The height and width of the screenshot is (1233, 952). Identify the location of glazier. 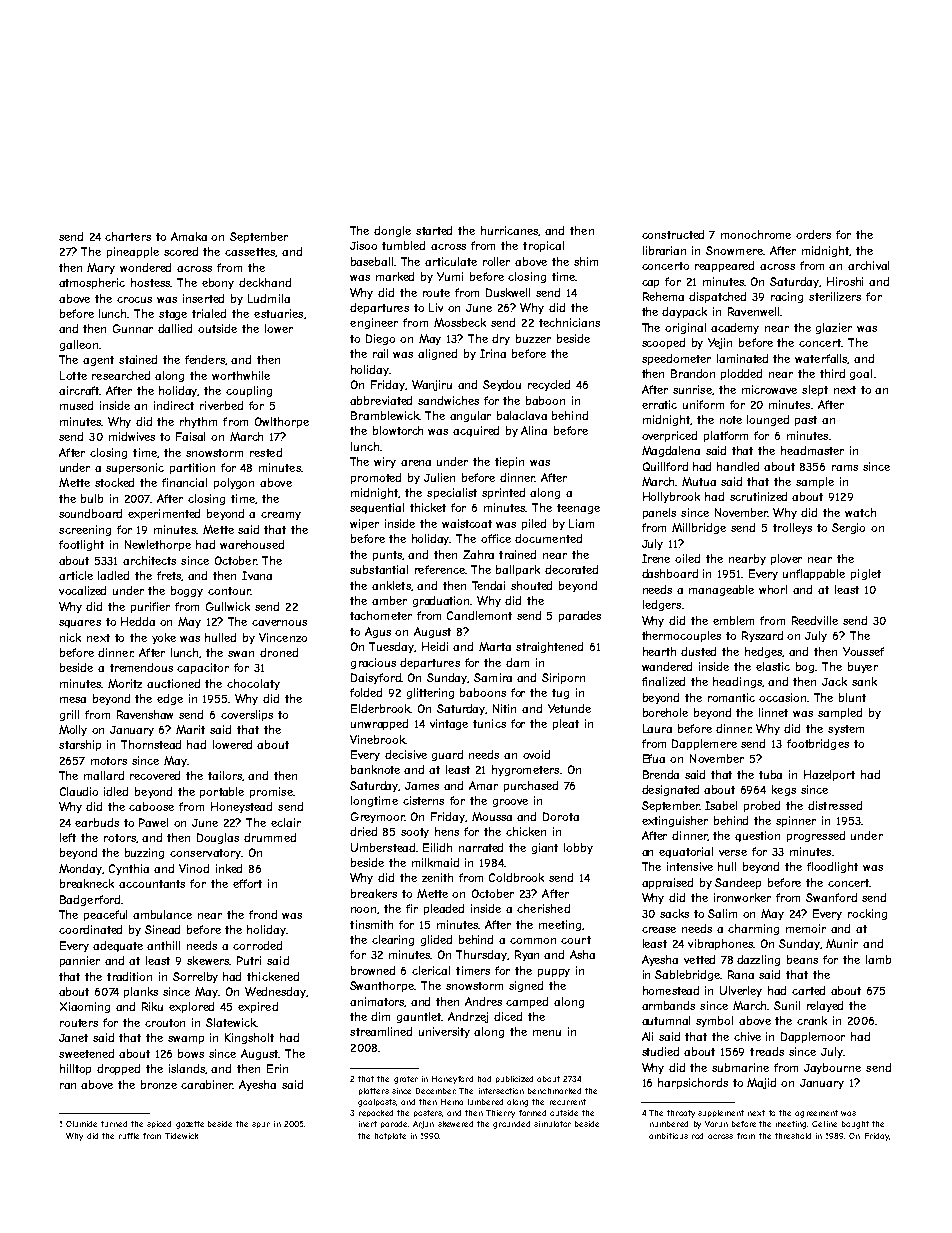
(834, 328).
